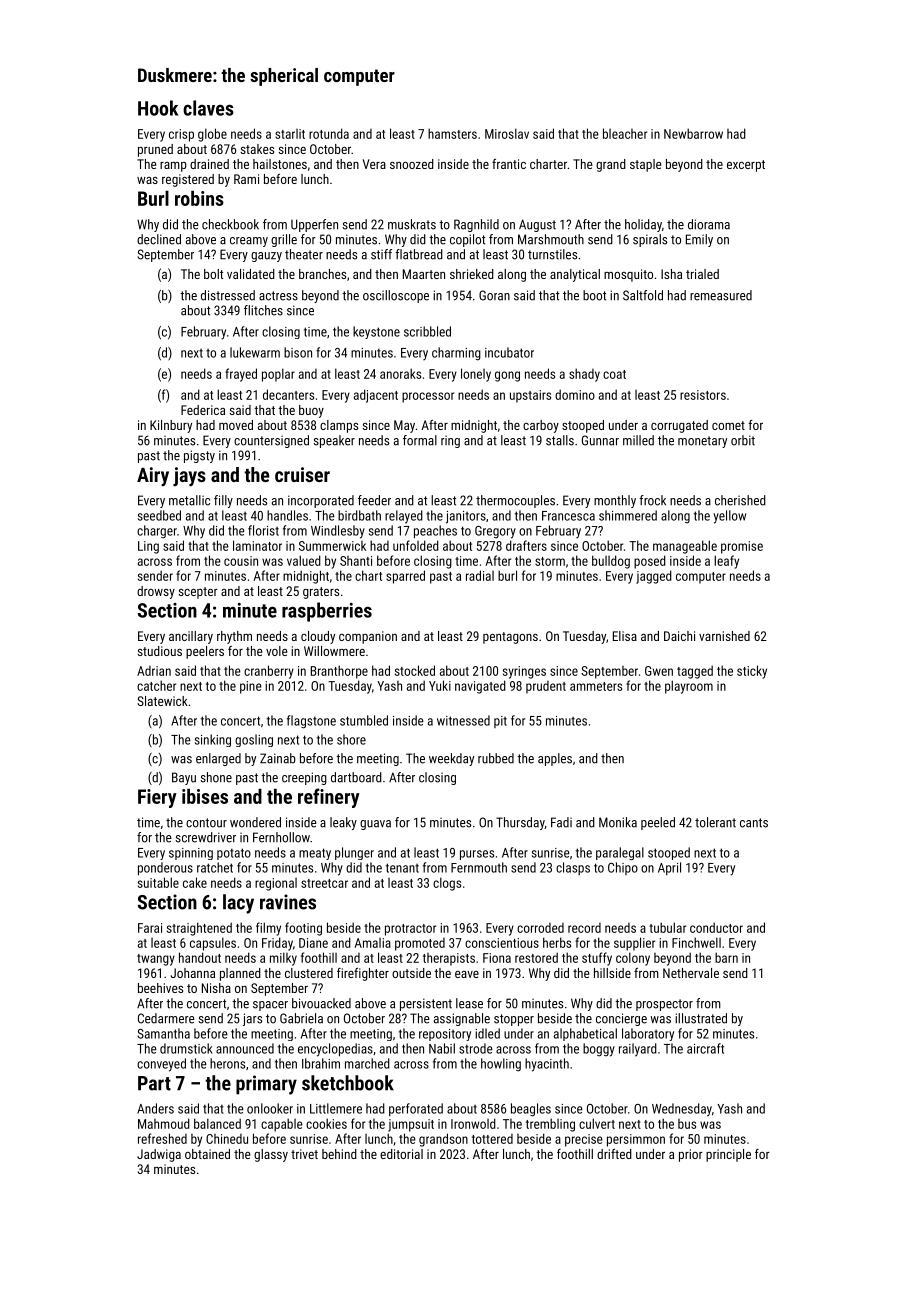  Describe the element at coordinates (374, 164) in the screenshot. I see `Vera` at that location.
